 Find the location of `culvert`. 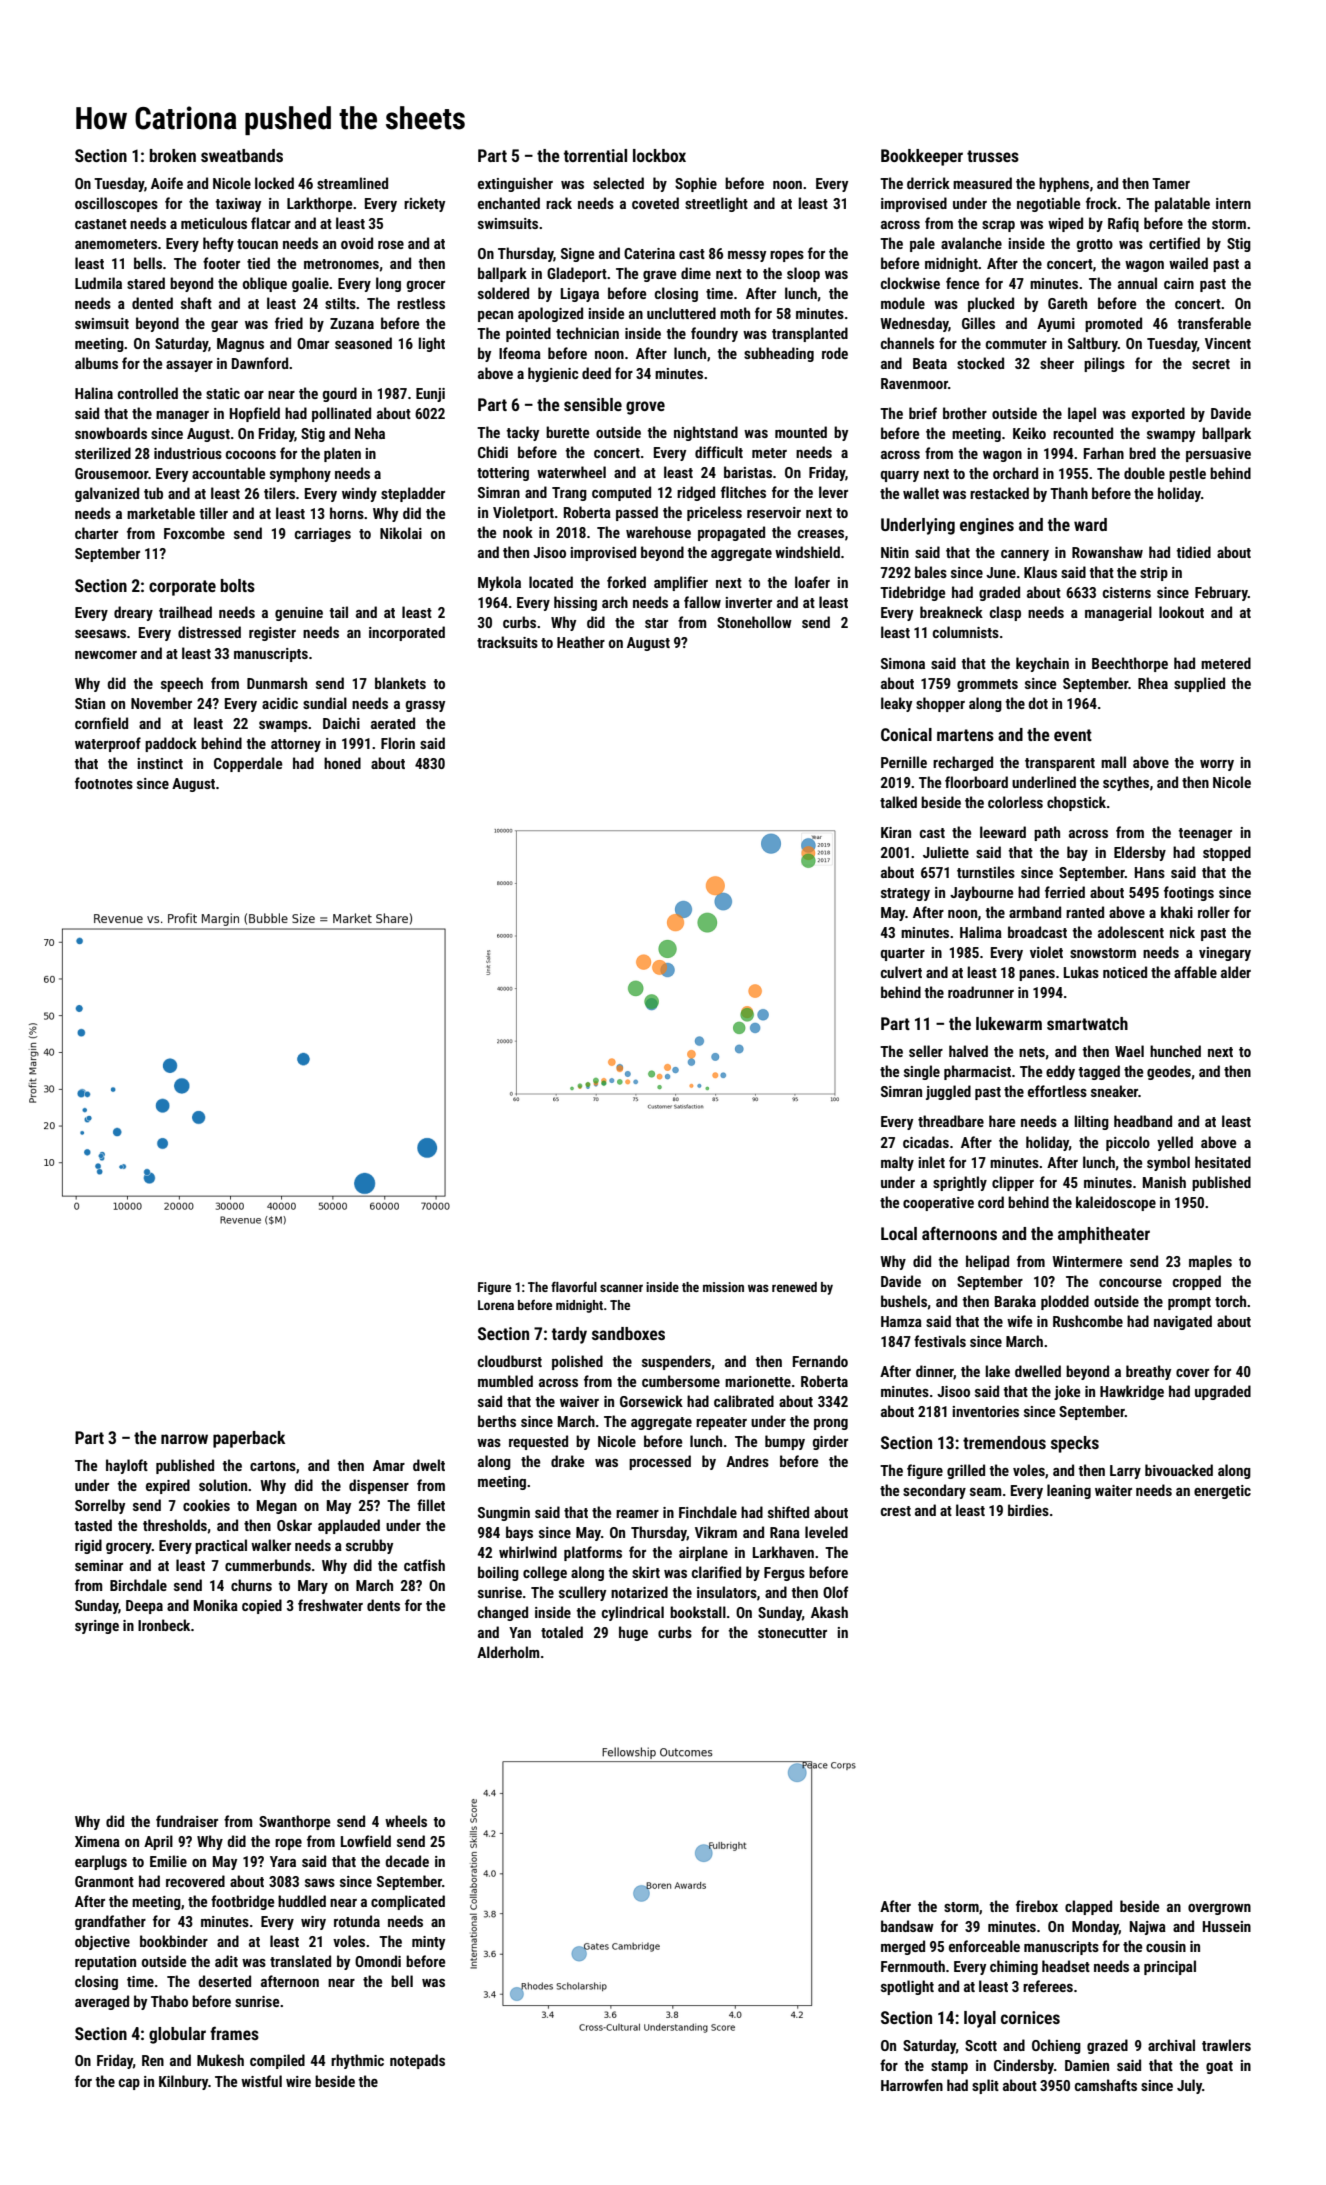

culvert is located at coordinates (901, 972).
